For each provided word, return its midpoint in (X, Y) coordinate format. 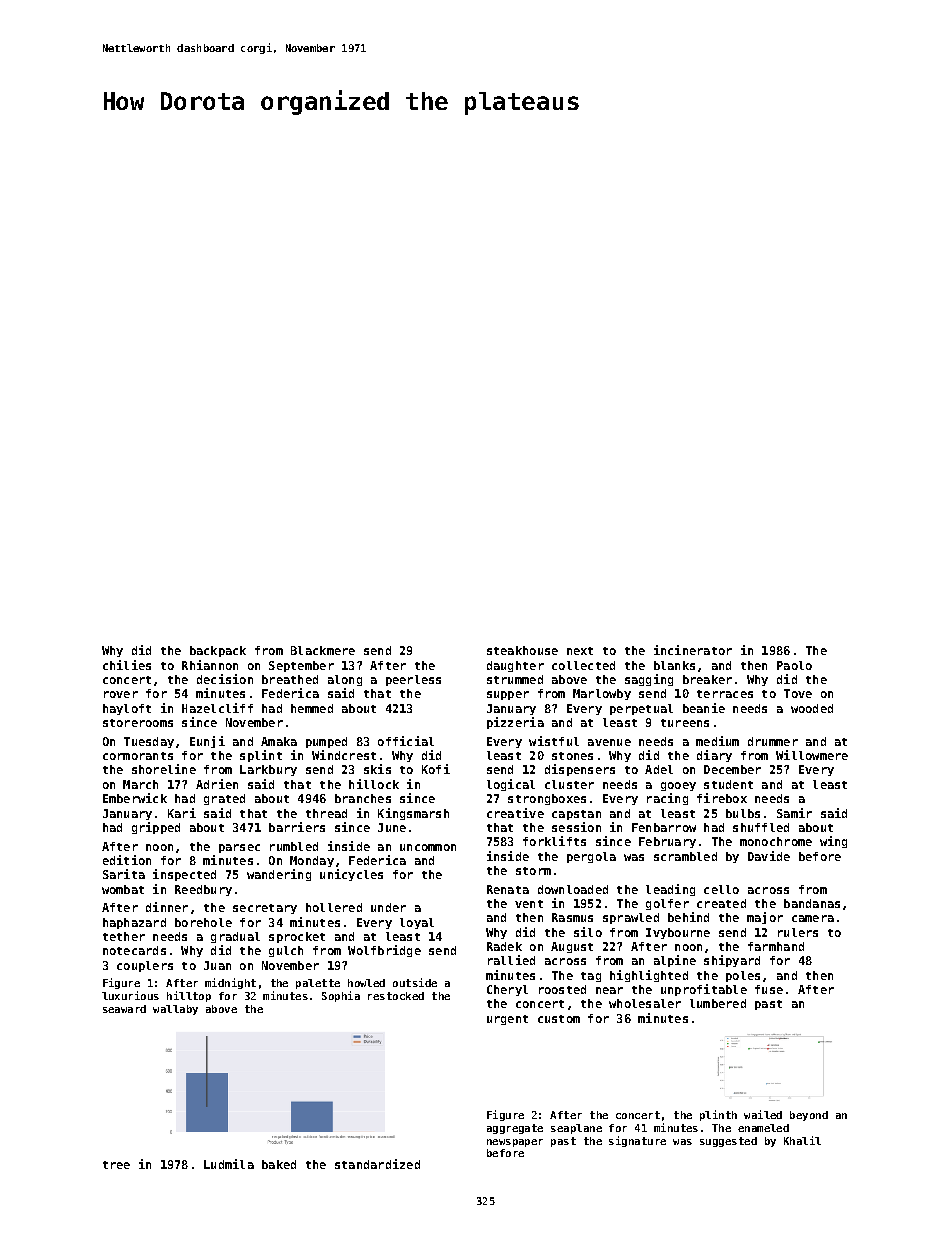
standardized (377, 1164)
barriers (297, 827)
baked (279, 1164)
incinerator (693, 650)
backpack (218, 651)
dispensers (580, 770)
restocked (396, 996)
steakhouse (522, 650)
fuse (769, 989)
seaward (124, 1009)
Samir (794, 813)
